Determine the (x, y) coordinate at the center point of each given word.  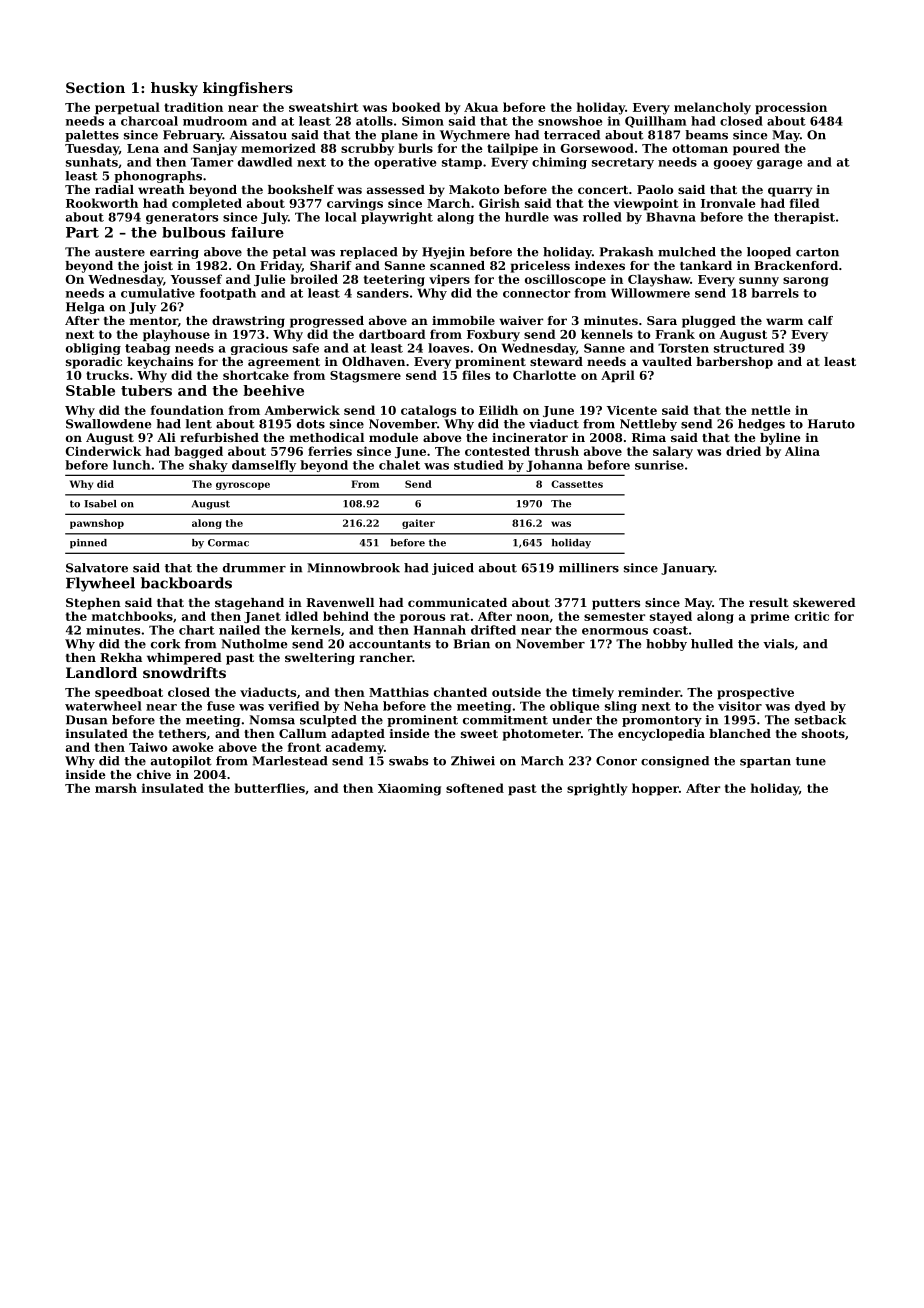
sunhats (92, 162)
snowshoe (570, 121)
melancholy (712, 108)
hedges (761, 425)
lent (199, 424)
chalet (399, 465)
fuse (221, 706)
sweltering (320, 659)
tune (811, 761)
